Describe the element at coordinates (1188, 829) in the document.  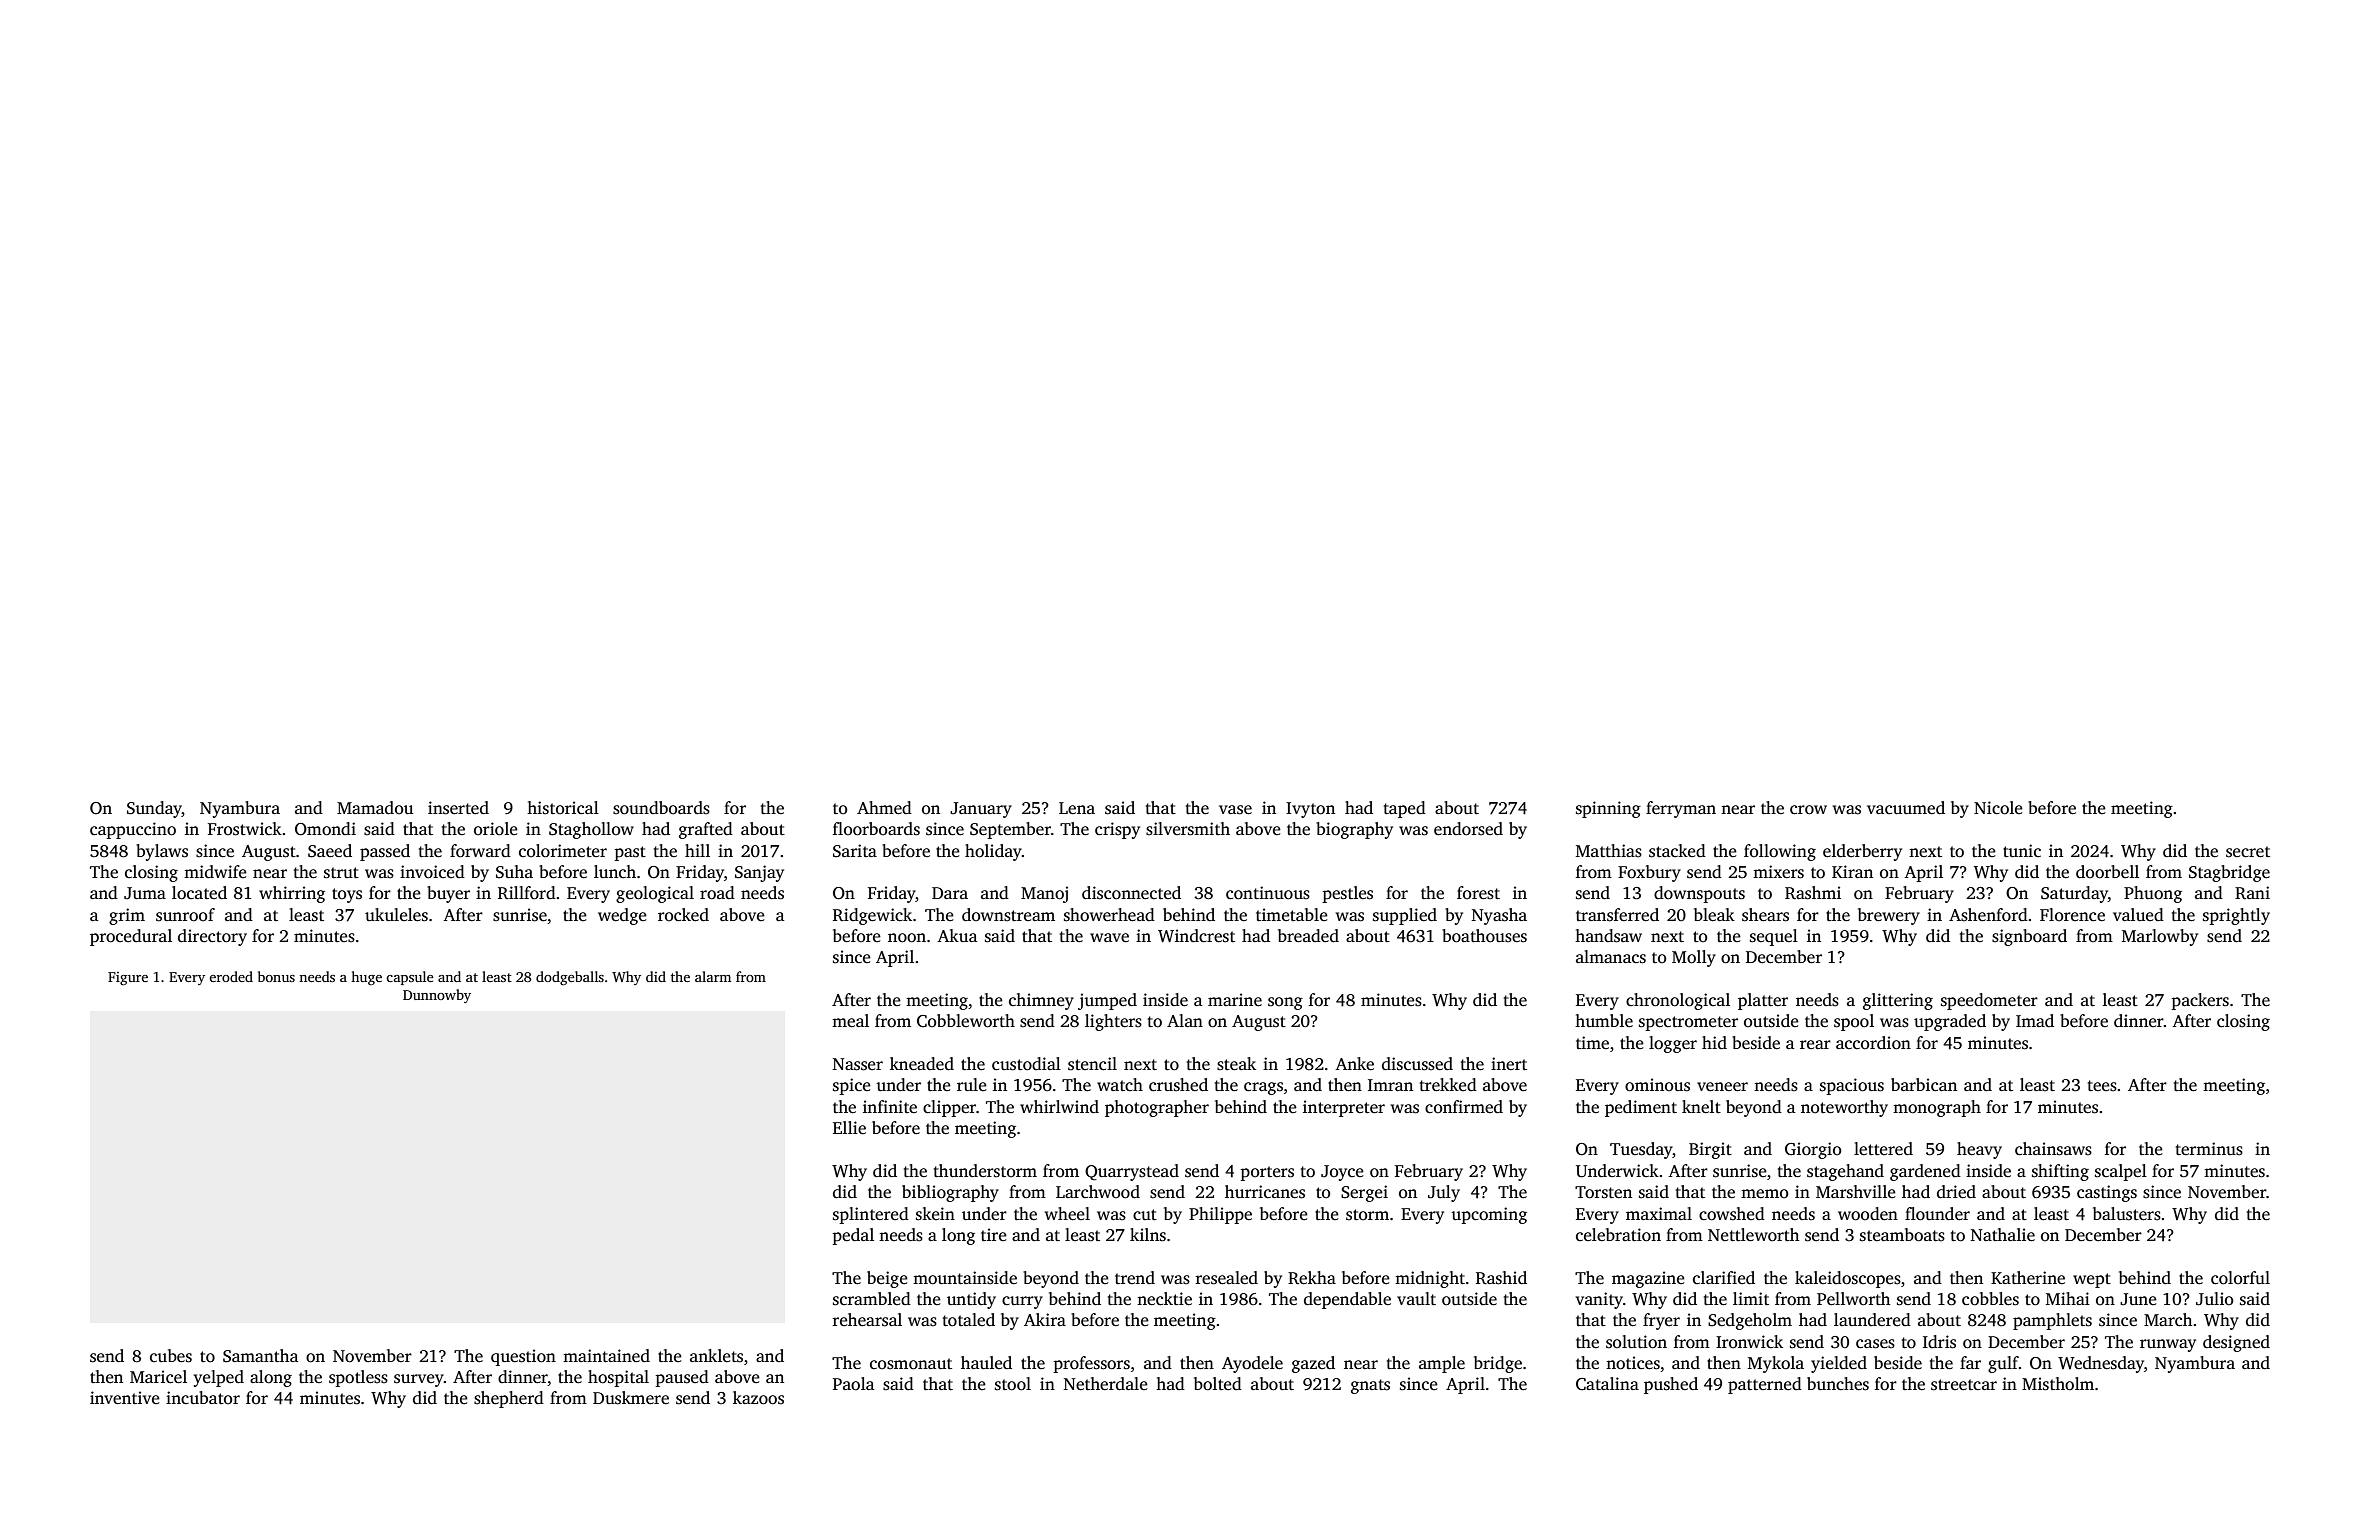
I see `silversmith` at that location.
